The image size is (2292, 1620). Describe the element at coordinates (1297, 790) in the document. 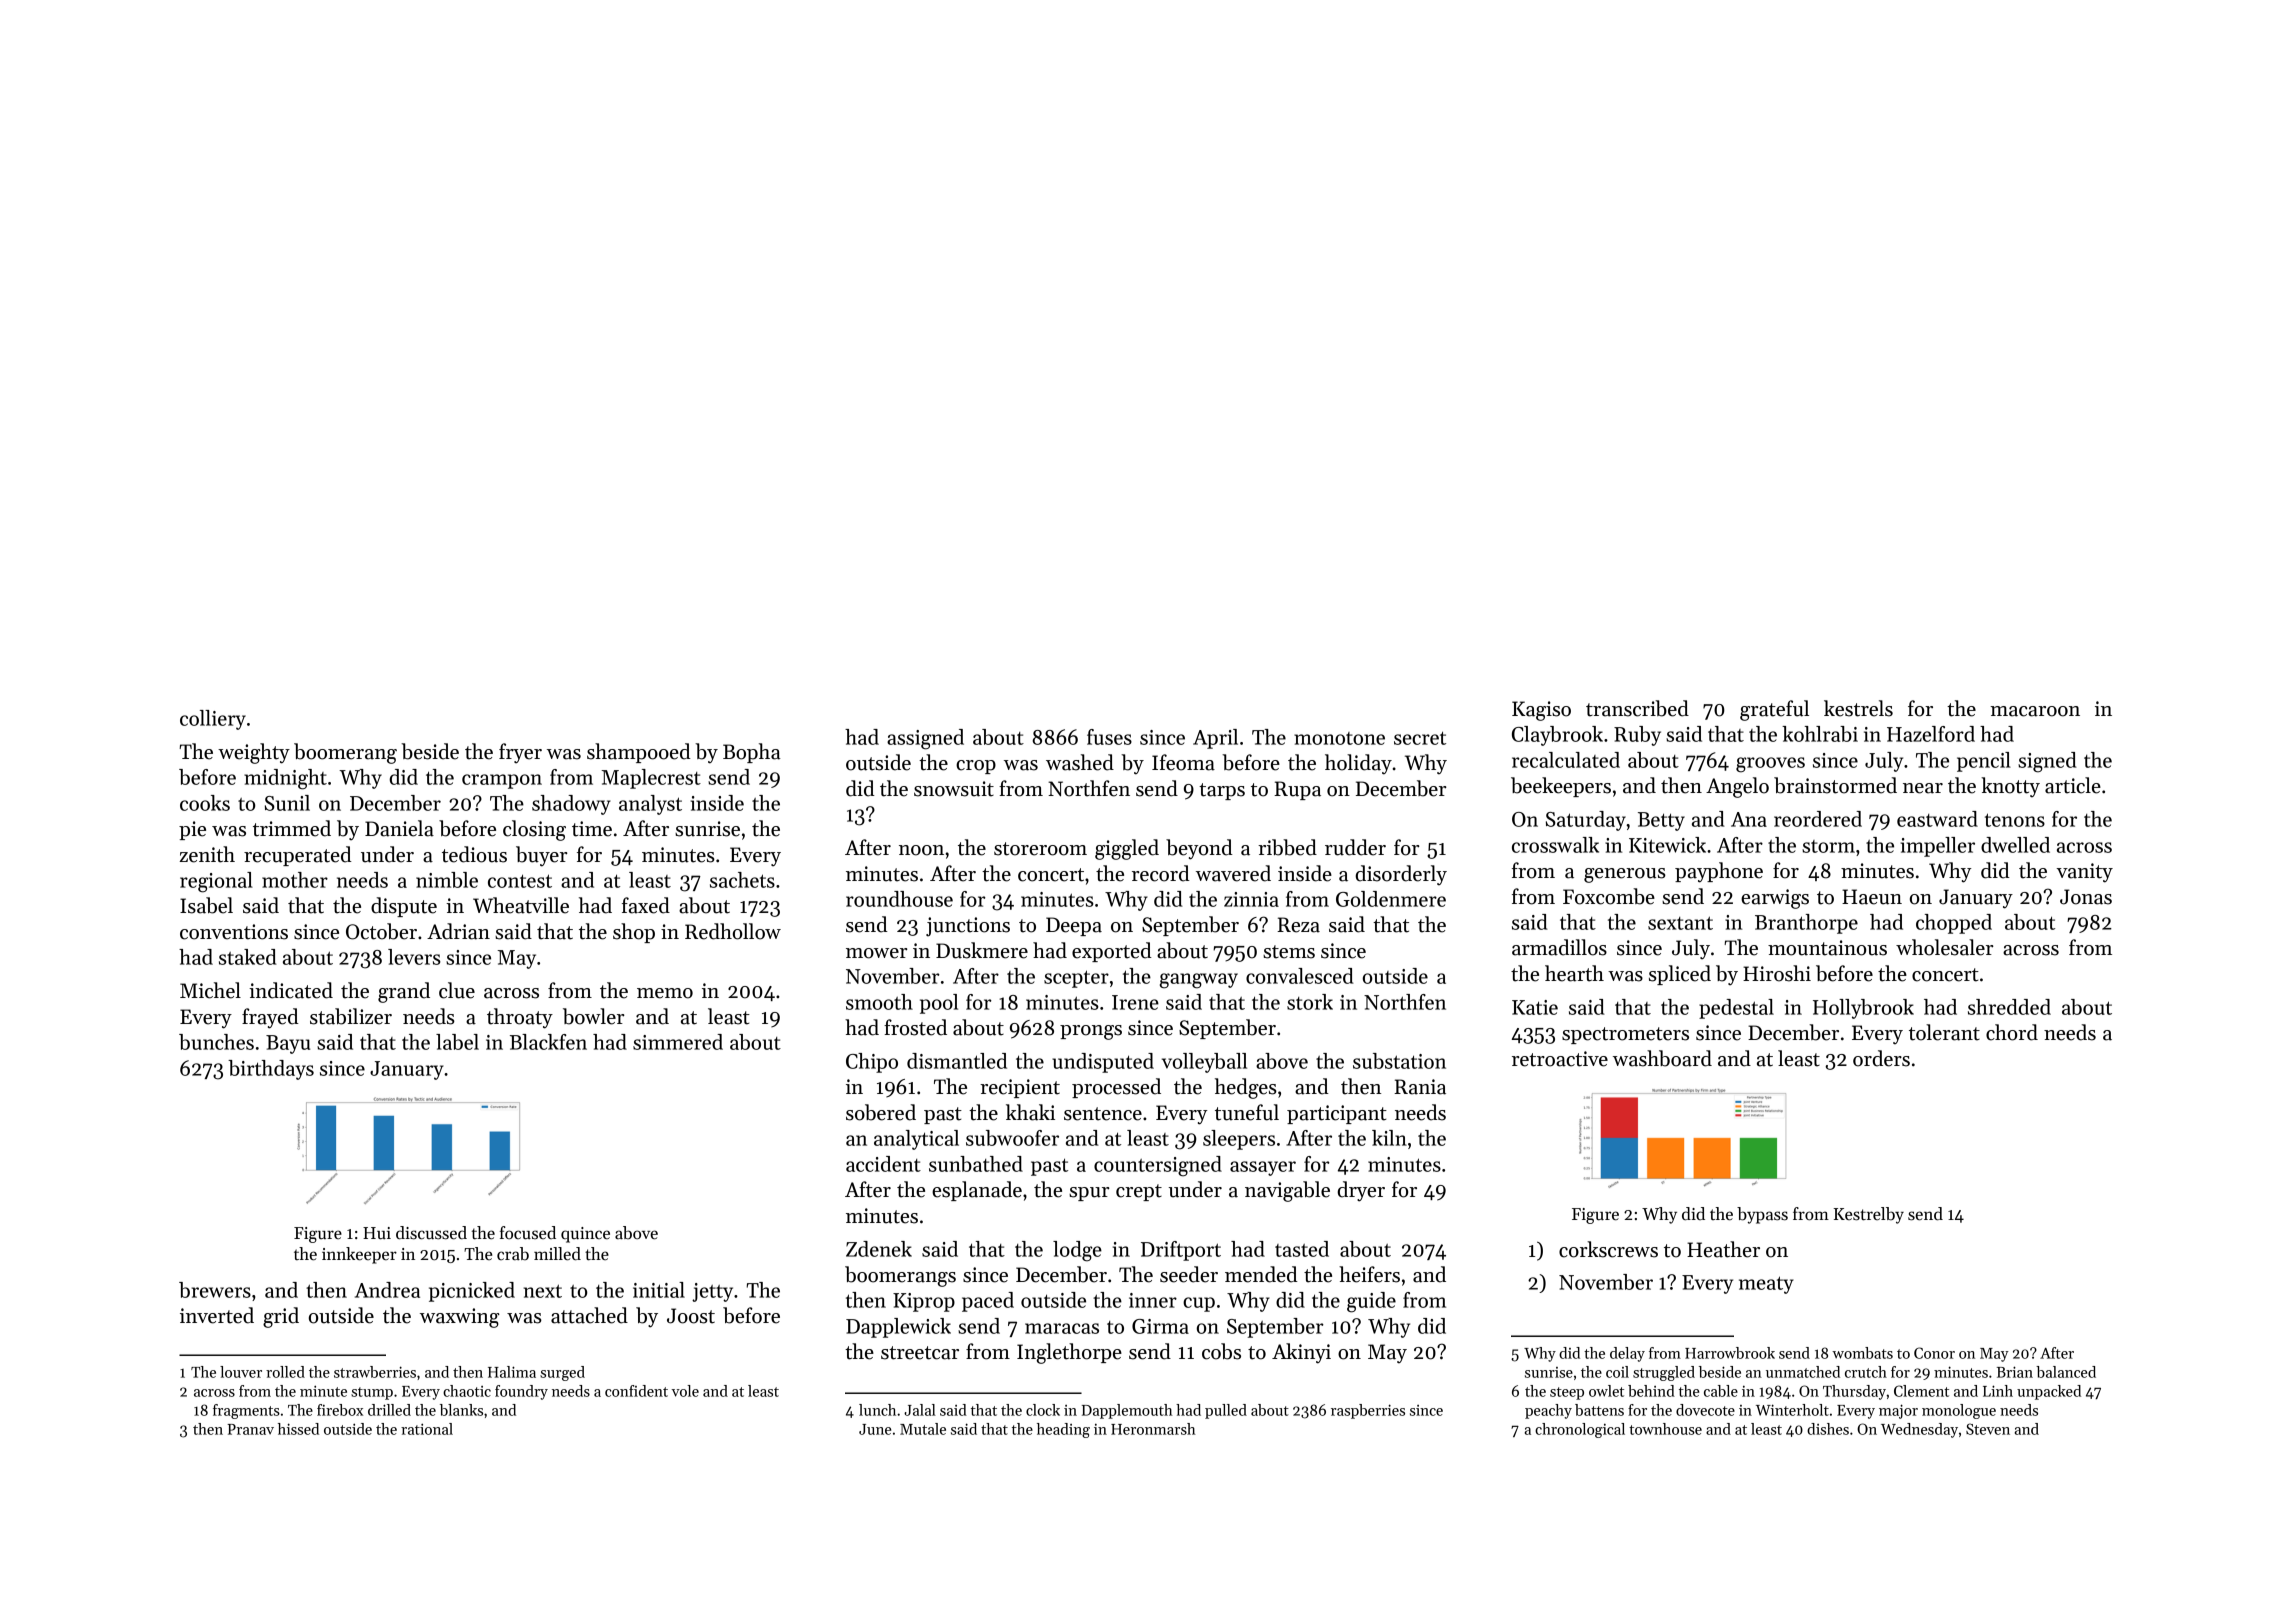

I see `Rupa` at that location.
